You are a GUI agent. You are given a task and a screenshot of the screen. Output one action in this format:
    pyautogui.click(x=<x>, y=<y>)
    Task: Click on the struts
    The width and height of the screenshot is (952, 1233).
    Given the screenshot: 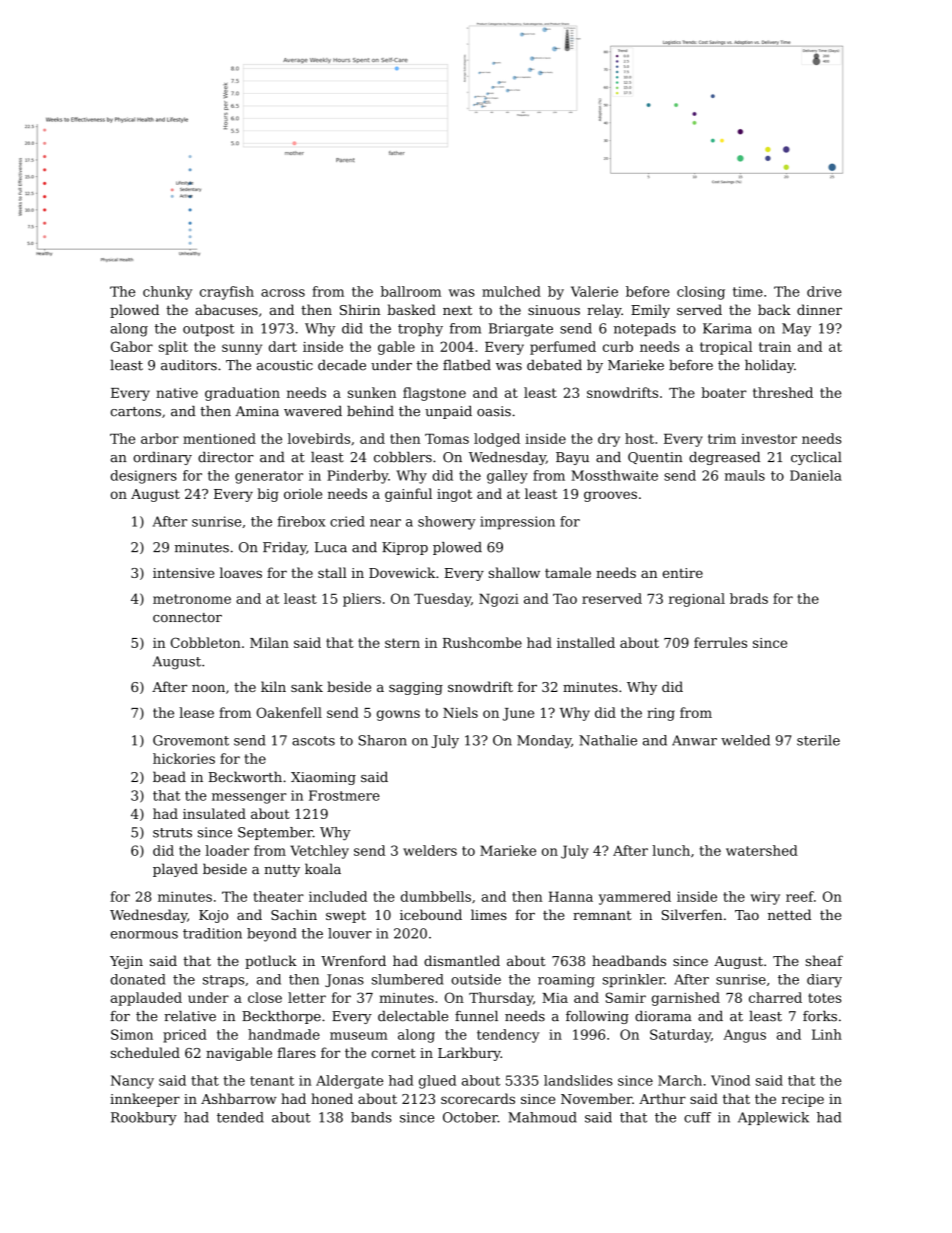 What is the action you would take?
    pyautogui.click(x=172, y=833)
